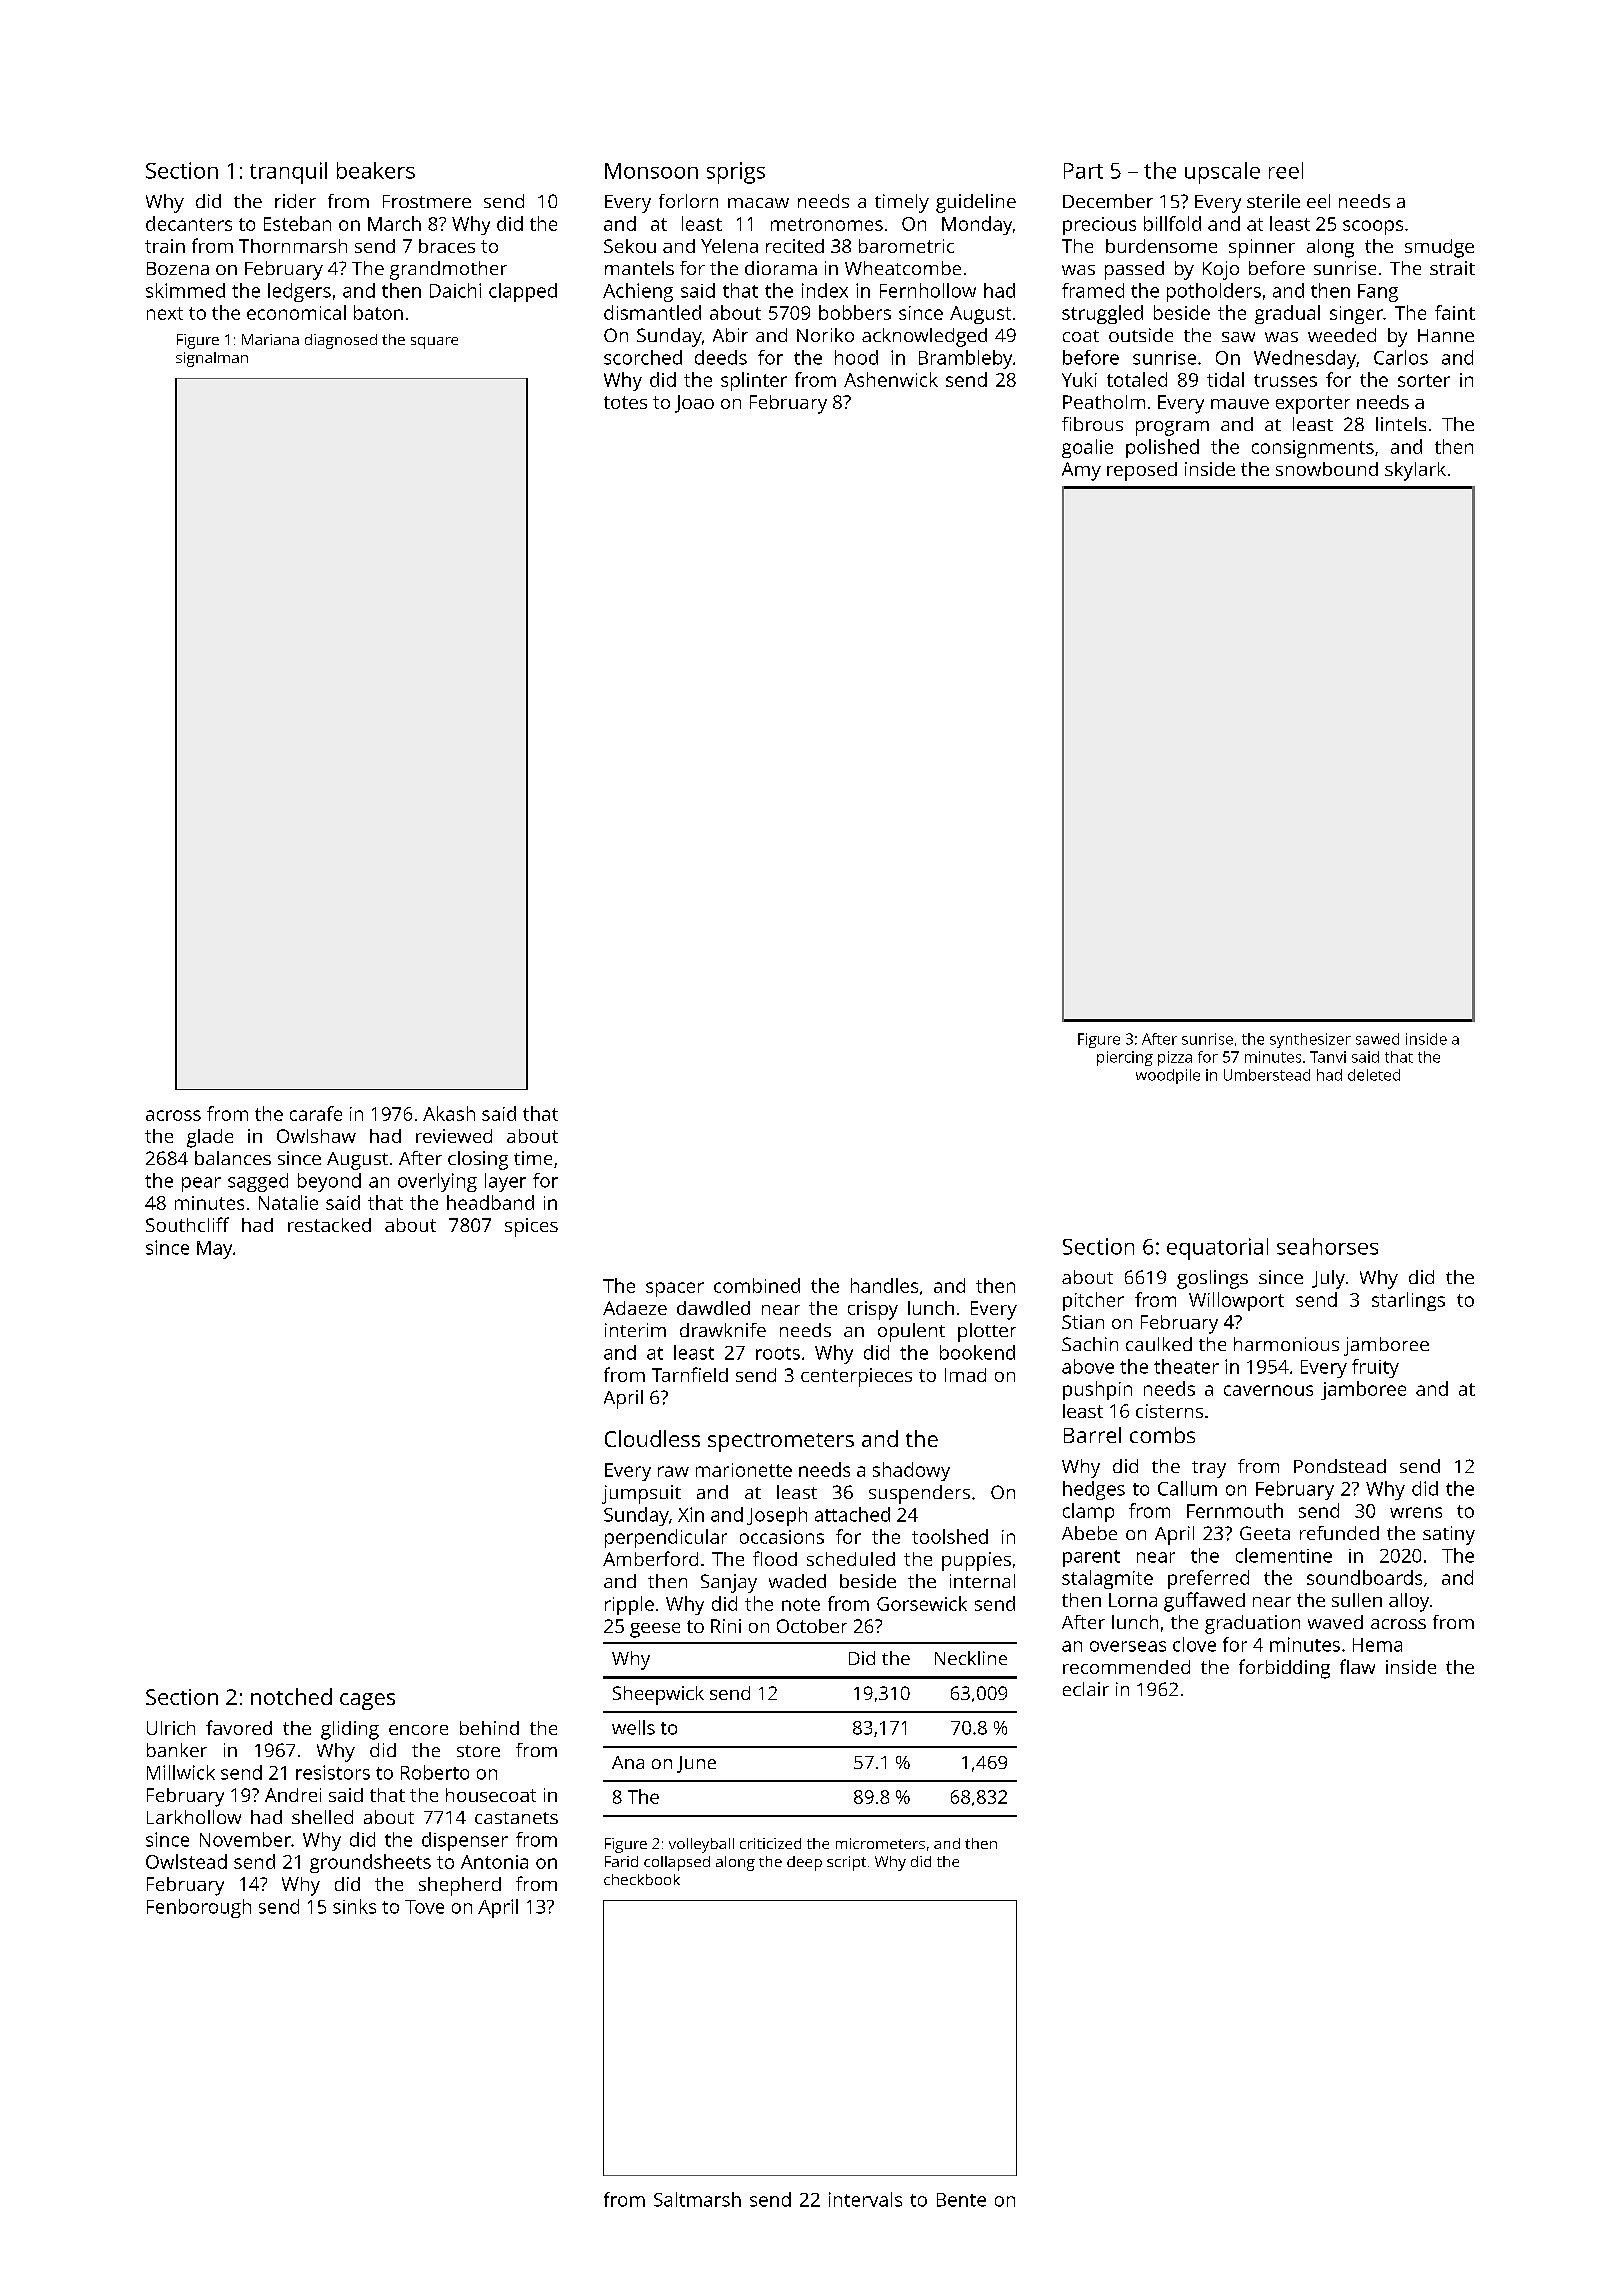 This screenshot has height=2292, width=1620. I want to click on scoops, so click(1373, 227).
